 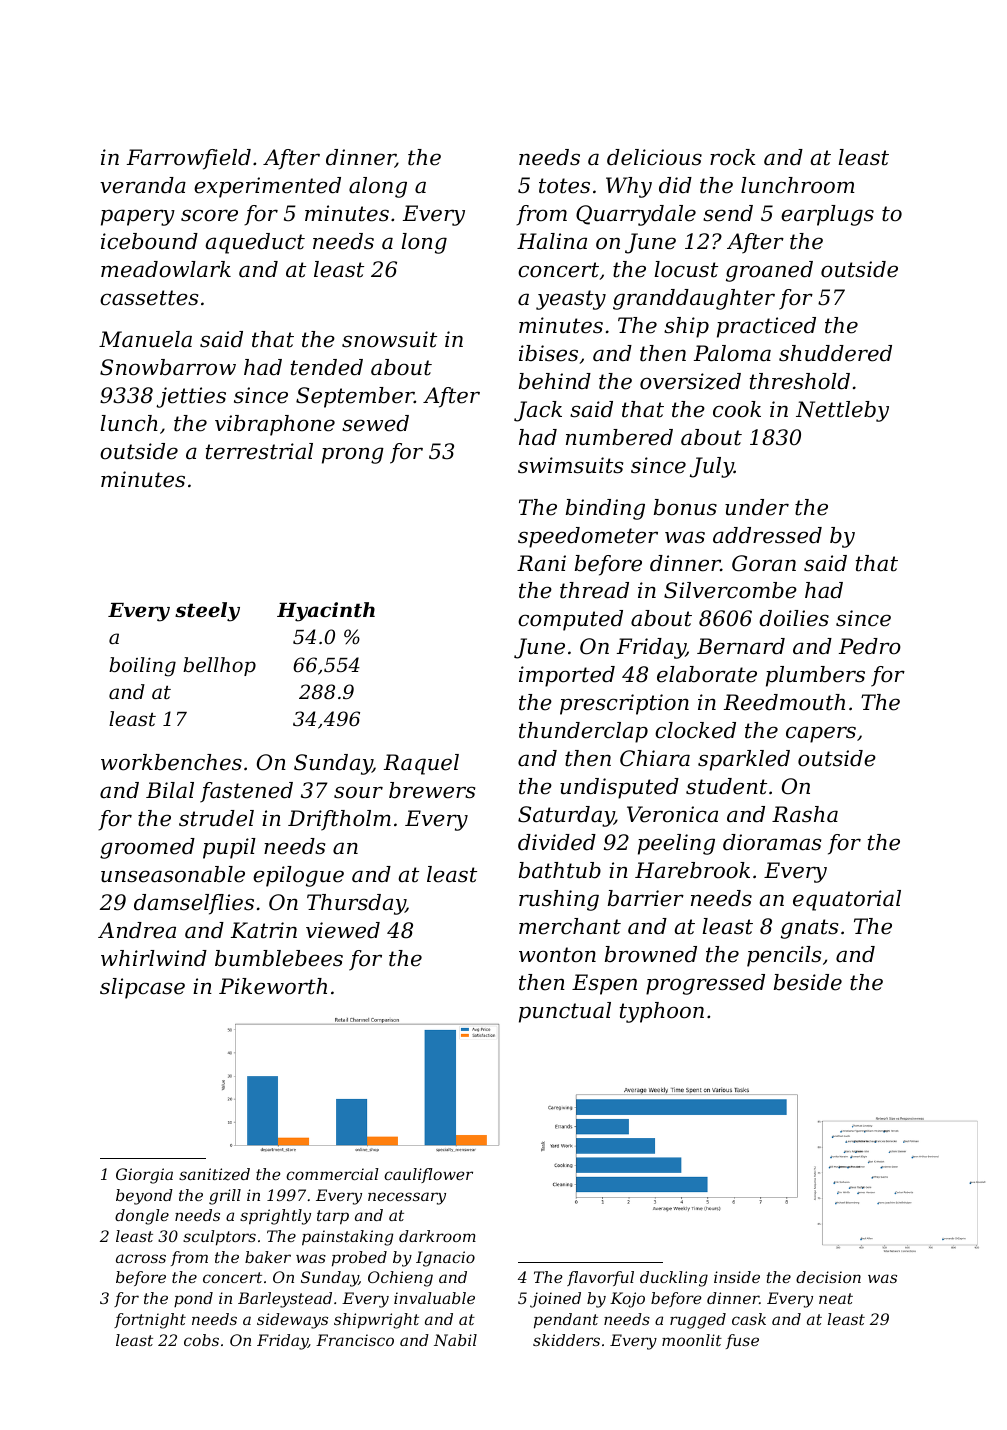 I want to click on terrestrial, so click(x=259, y=451).
